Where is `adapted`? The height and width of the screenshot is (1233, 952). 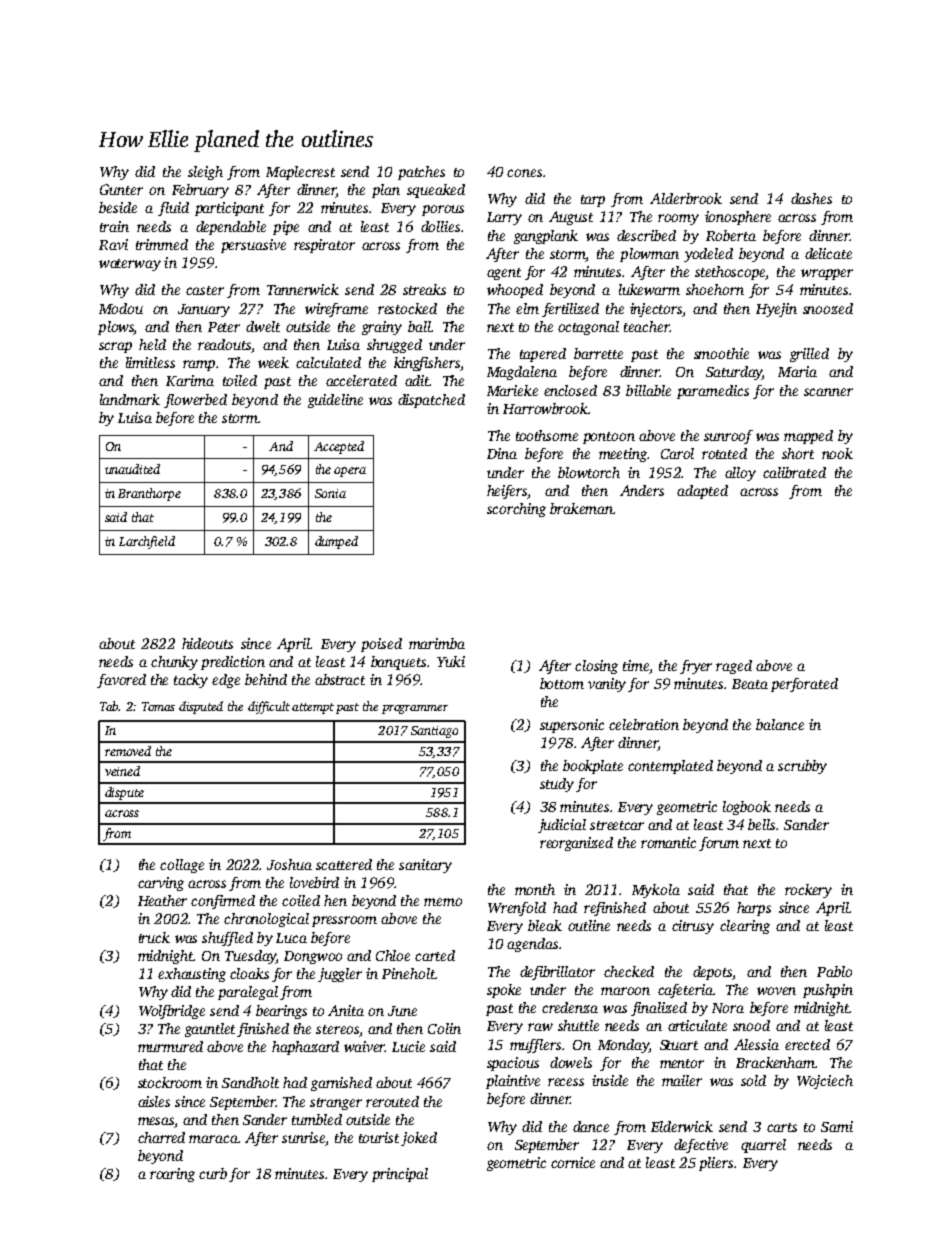 adapted is located at coordinates (702, 492).
